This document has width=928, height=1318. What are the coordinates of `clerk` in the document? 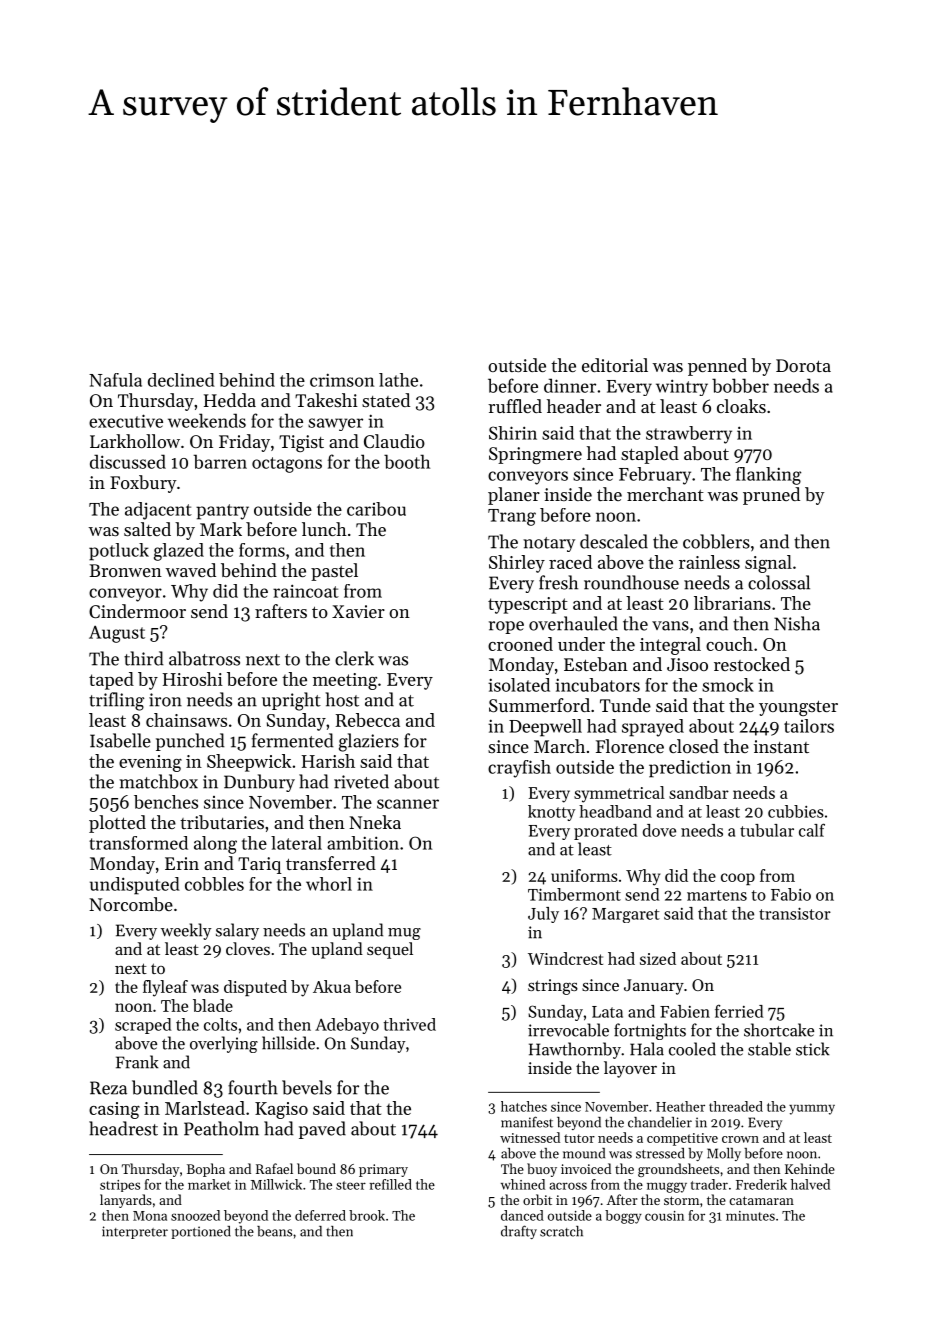 It's located at (354, 658).
